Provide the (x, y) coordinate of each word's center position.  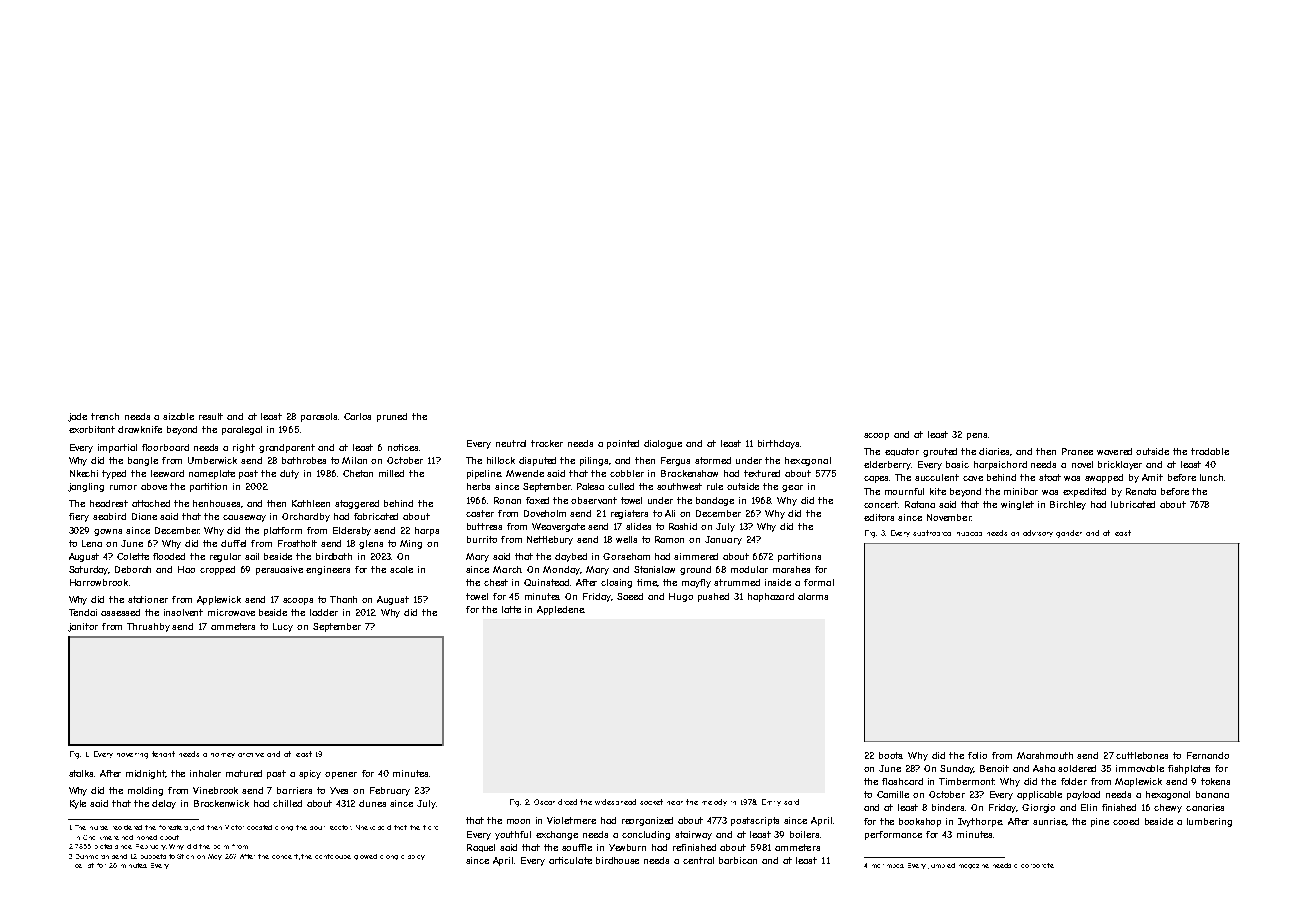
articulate (570, 860)
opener (341, 775)
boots (891, 755)
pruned (392, 417)
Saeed (630, 596)
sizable (178, 416)
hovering (132, 756)
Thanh (343, 599)
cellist (84, 865)
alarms (813, 596)
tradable (1210, 451)
